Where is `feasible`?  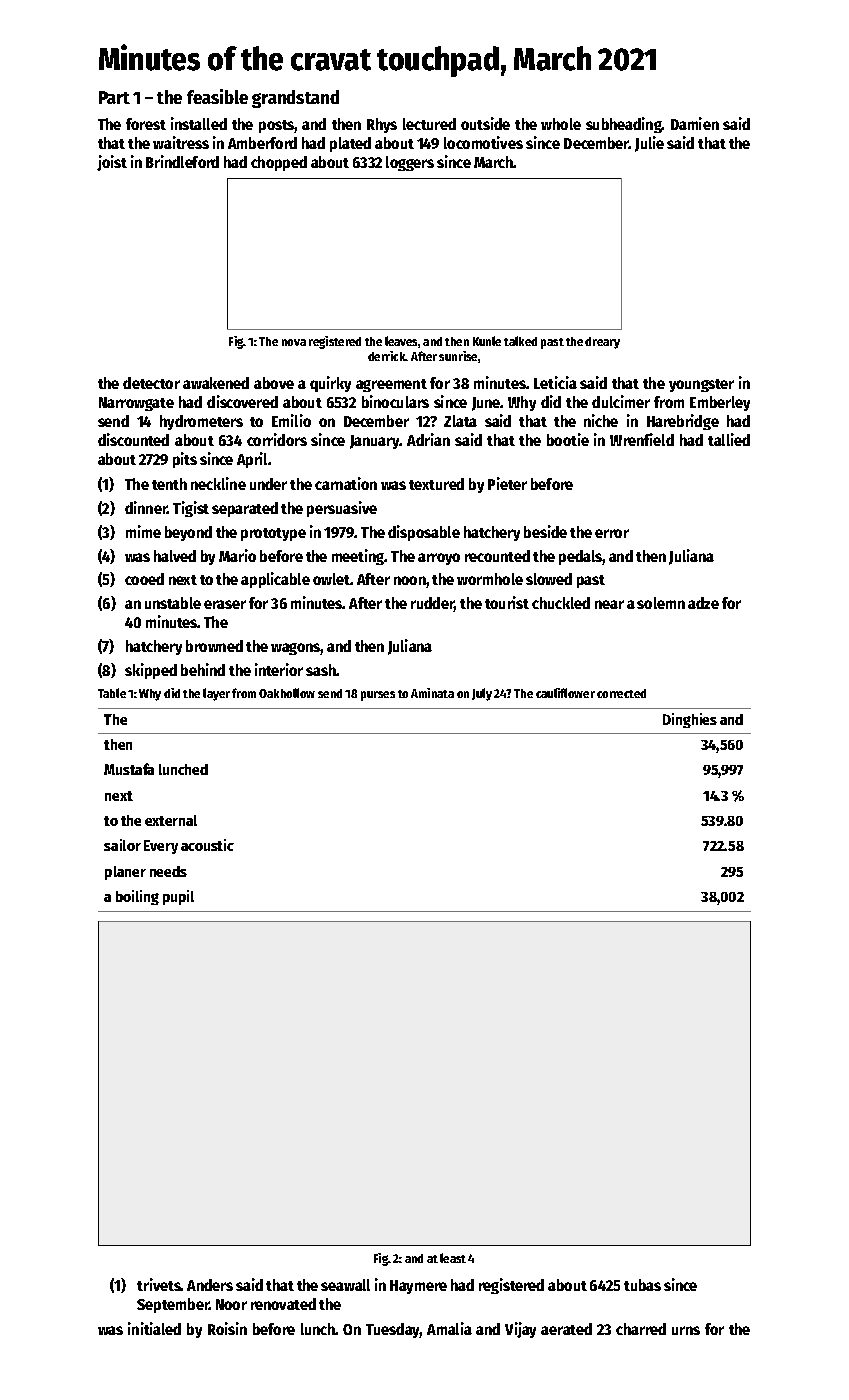 feasible is located at coordinates (217, 96).
